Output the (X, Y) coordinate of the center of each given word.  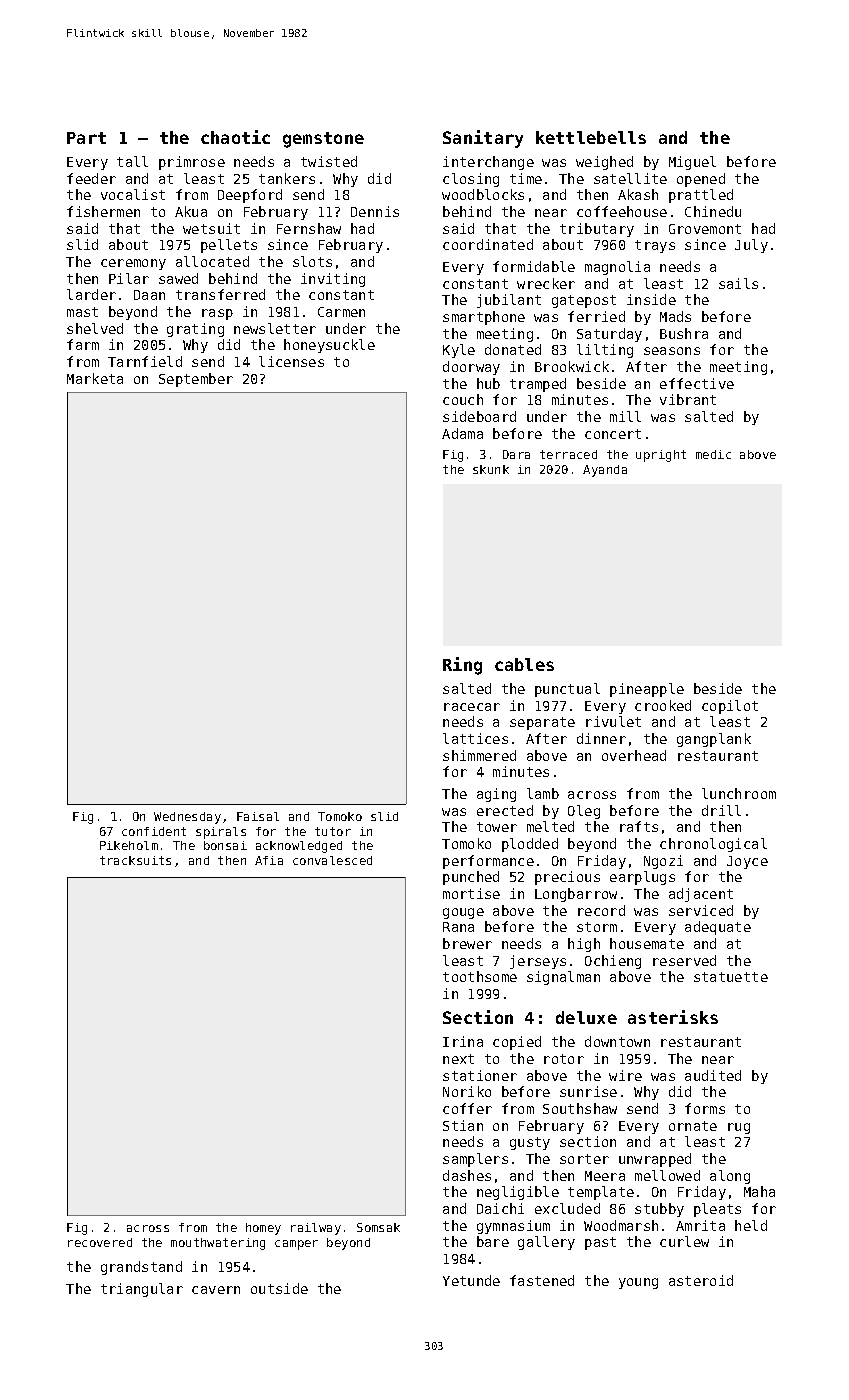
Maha (759, 1191)
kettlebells (591, 137)
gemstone (323, 140)
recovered (100, 1242)
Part (86, 138)
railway (316, 1229)
